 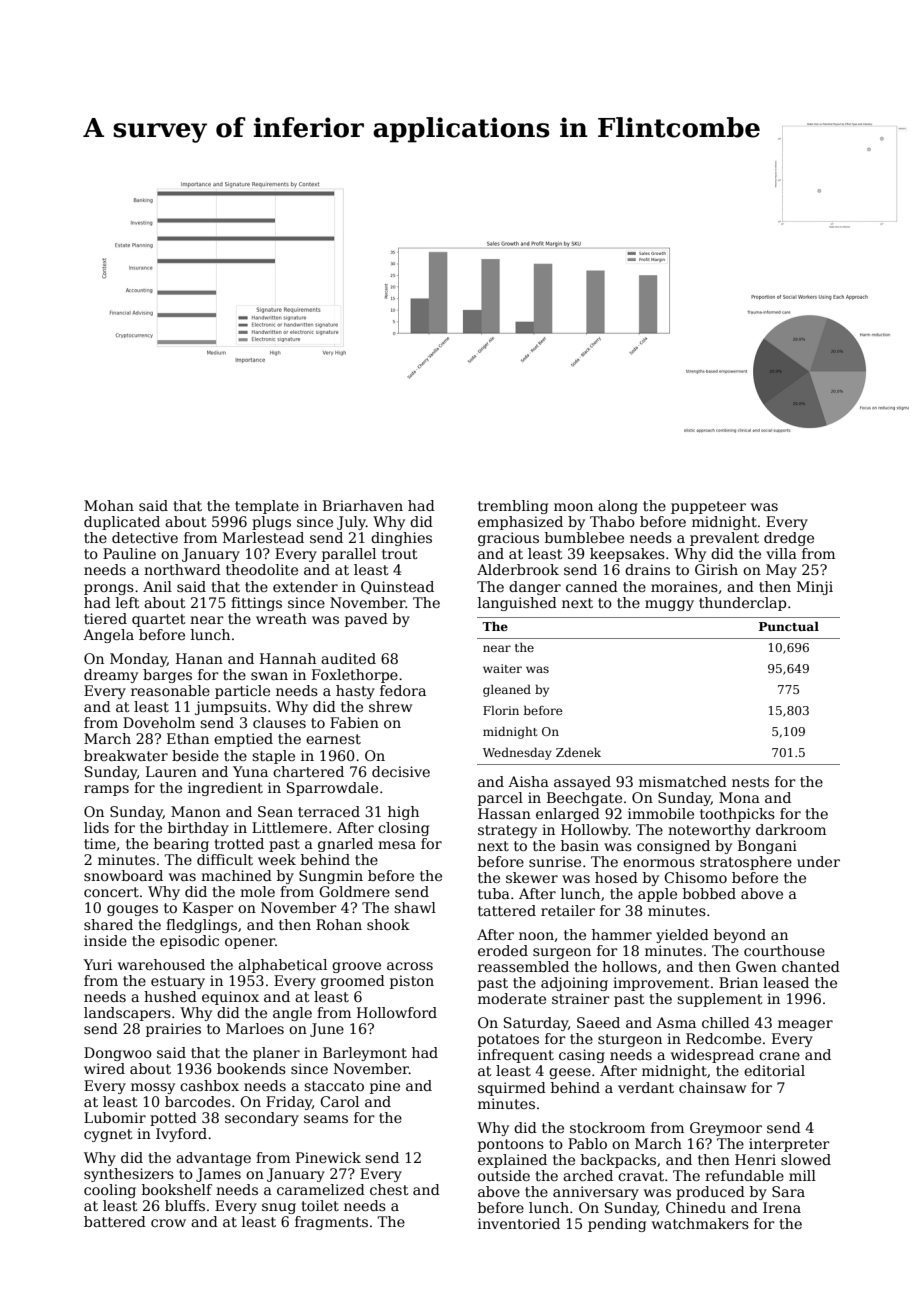 What do you see at coordinates (109, 505) in the document?
I see `Mohan` at bounding box center [109, 505].
